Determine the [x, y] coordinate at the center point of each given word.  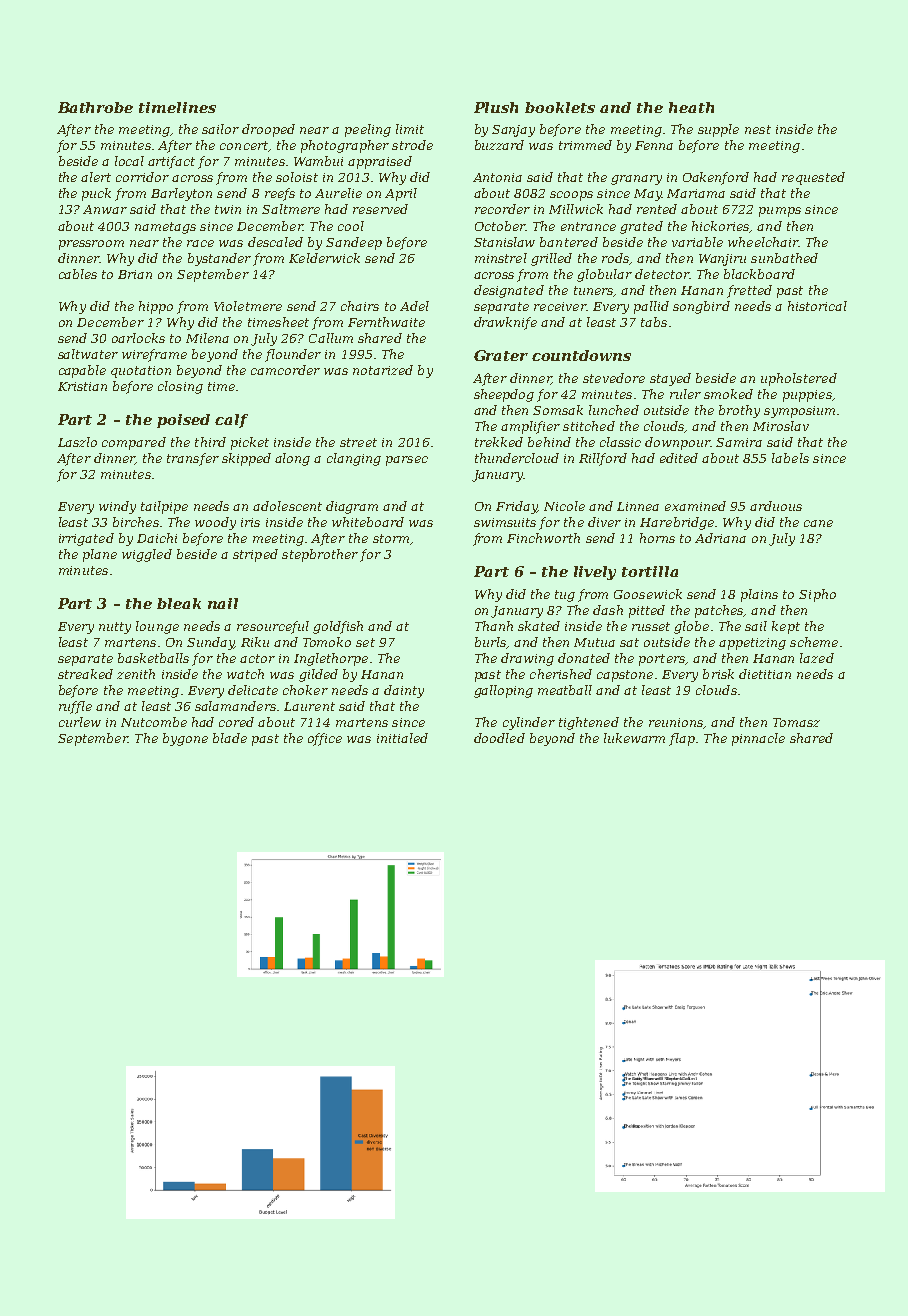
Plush [496, 107]
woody [215, 523]
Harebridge [677, 523]
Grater [501, 355]
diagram [352, 507]
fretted [749, 291]
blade [230, 738]
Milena [207, 338]
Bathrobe [95, 107]
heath [691, 107]
